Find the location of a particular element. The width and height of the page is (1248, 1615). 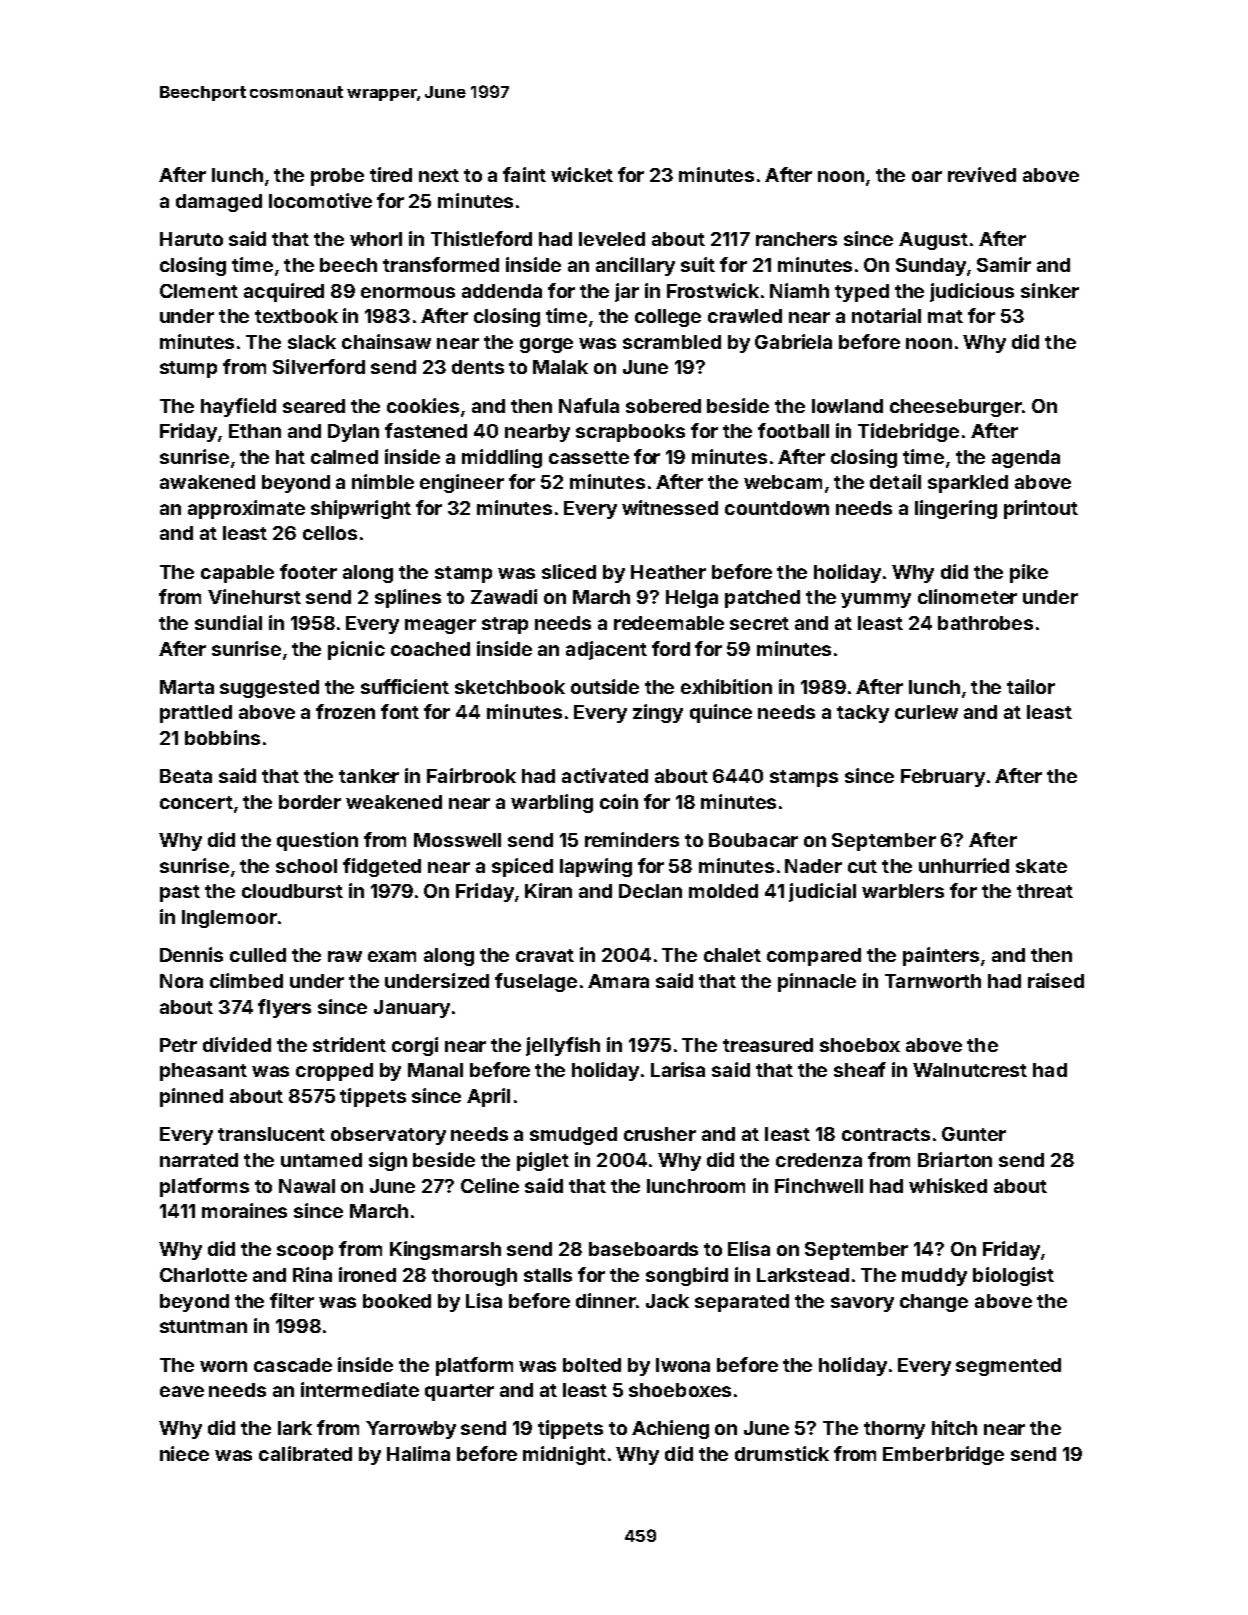

judicious is located at coordinates (972, 292).
